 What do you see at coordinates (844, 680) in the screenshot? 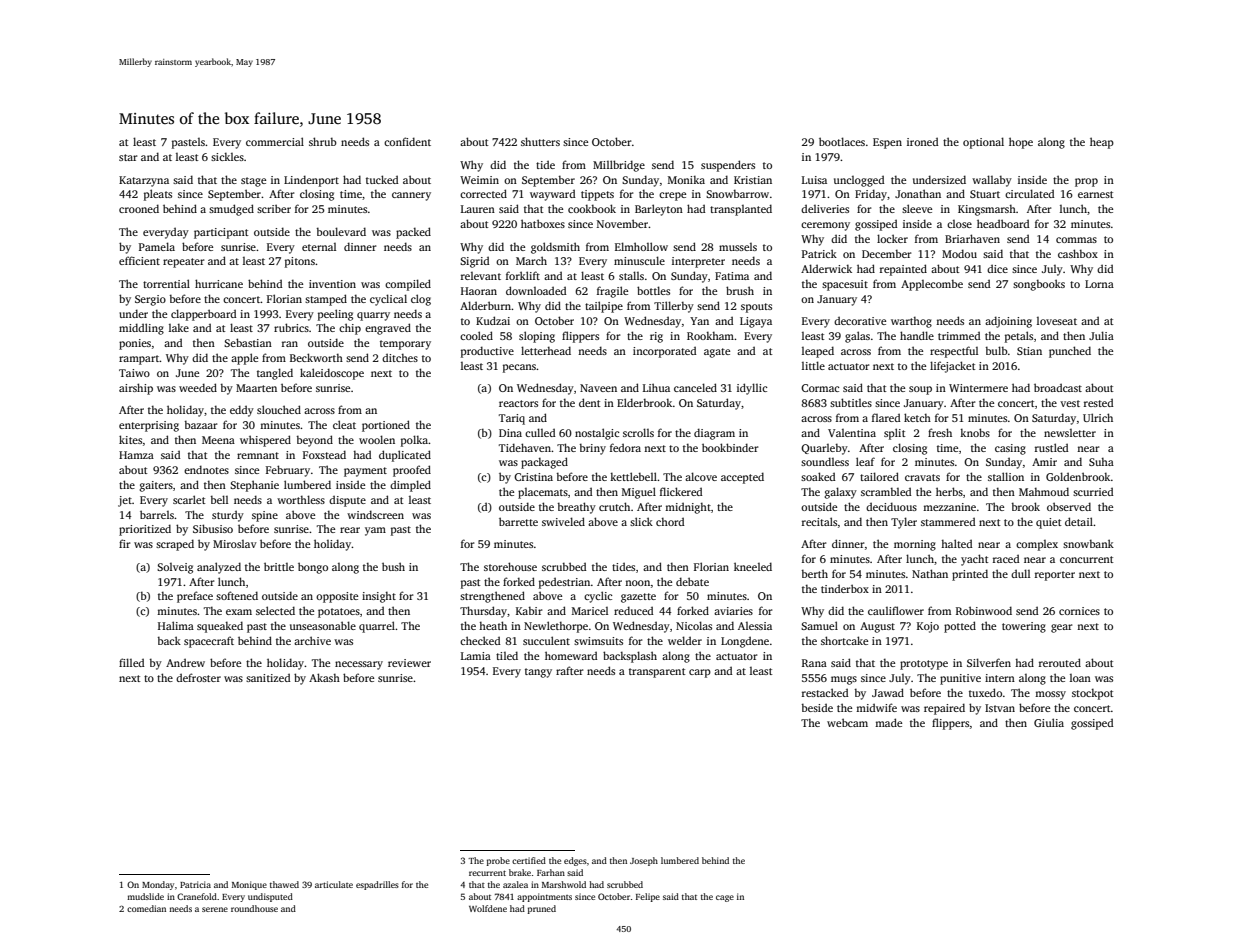
I see `mugs` at bounding box center [844, 680].
